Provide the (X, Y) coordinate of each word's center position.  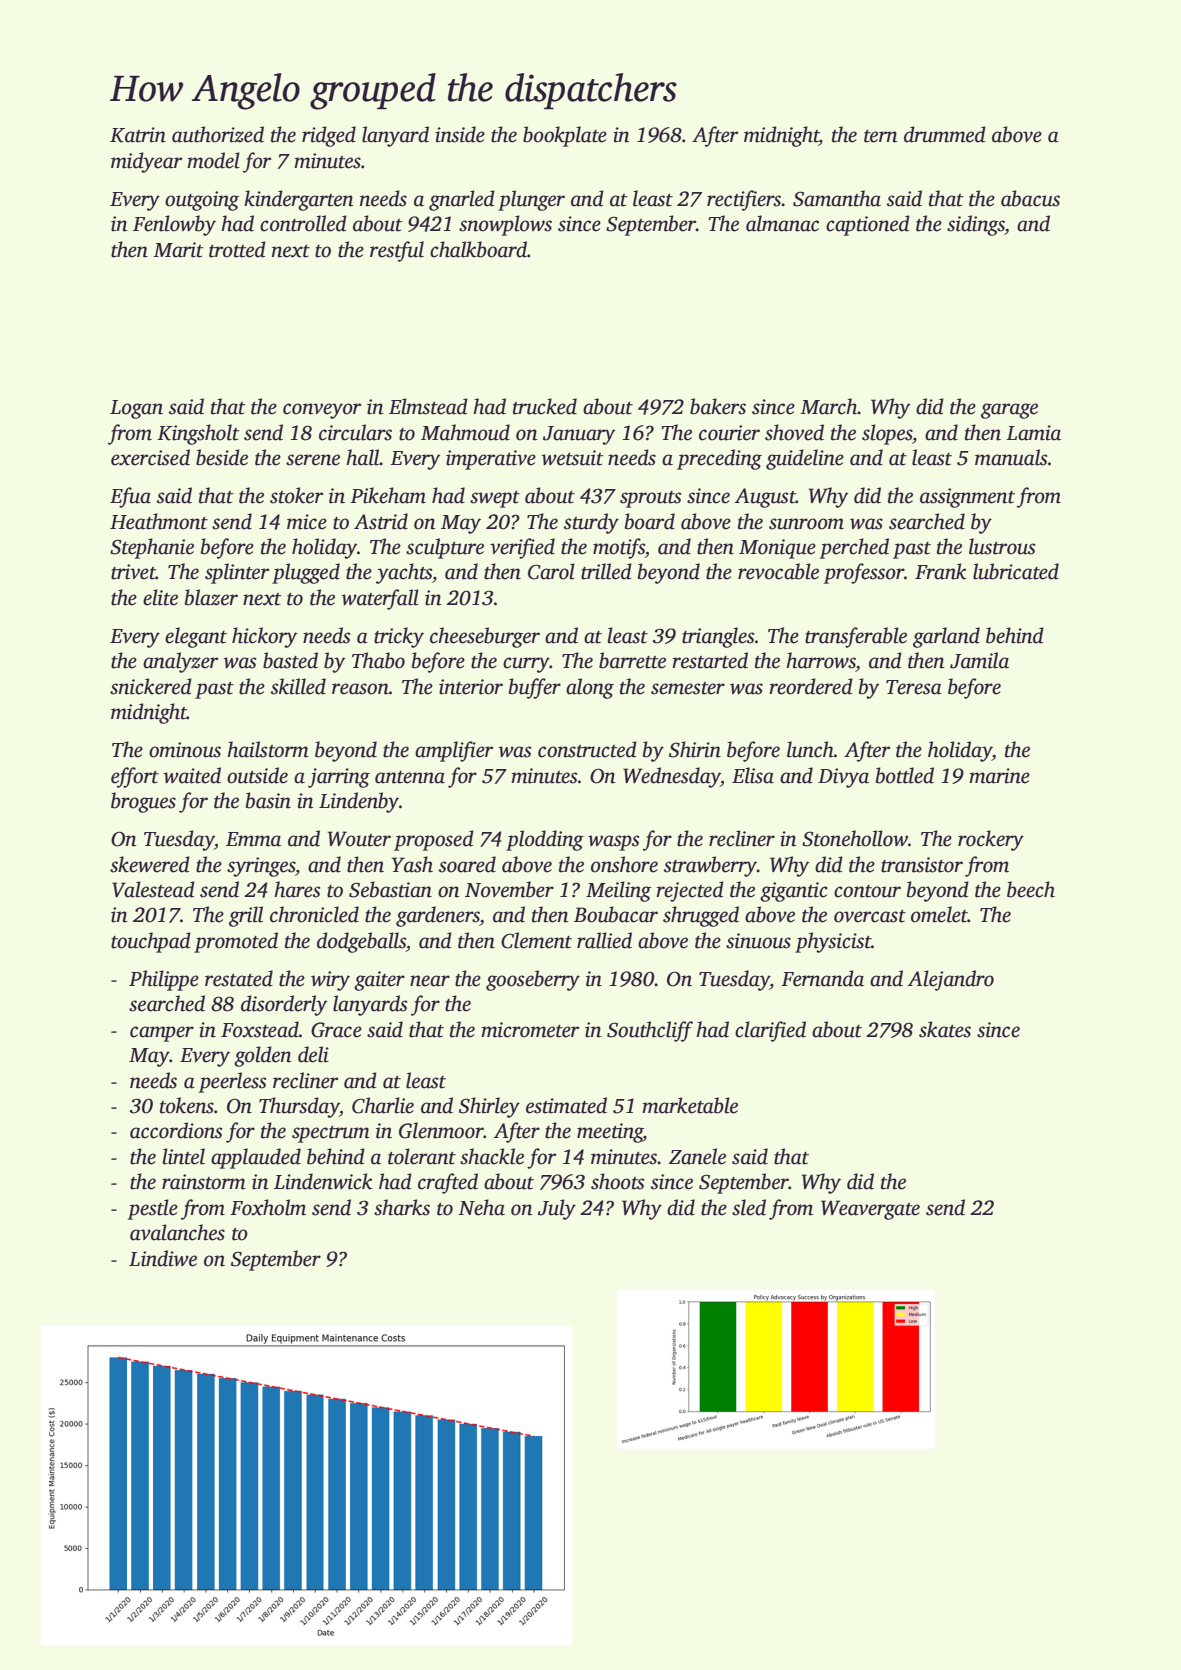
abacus (1030, 198)
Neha (481, 1207)
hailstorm (268, 749)
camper (162, 1034)
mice (307, 522)
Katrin (138, 135)
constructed (587, 749)
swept (495, 499)
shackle (492, 1156)
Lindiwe (163, 1258)
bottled (905, 775)
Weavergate (870, 1210)
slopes (887, 434)
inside (460, 134)
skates (945, 1029)
